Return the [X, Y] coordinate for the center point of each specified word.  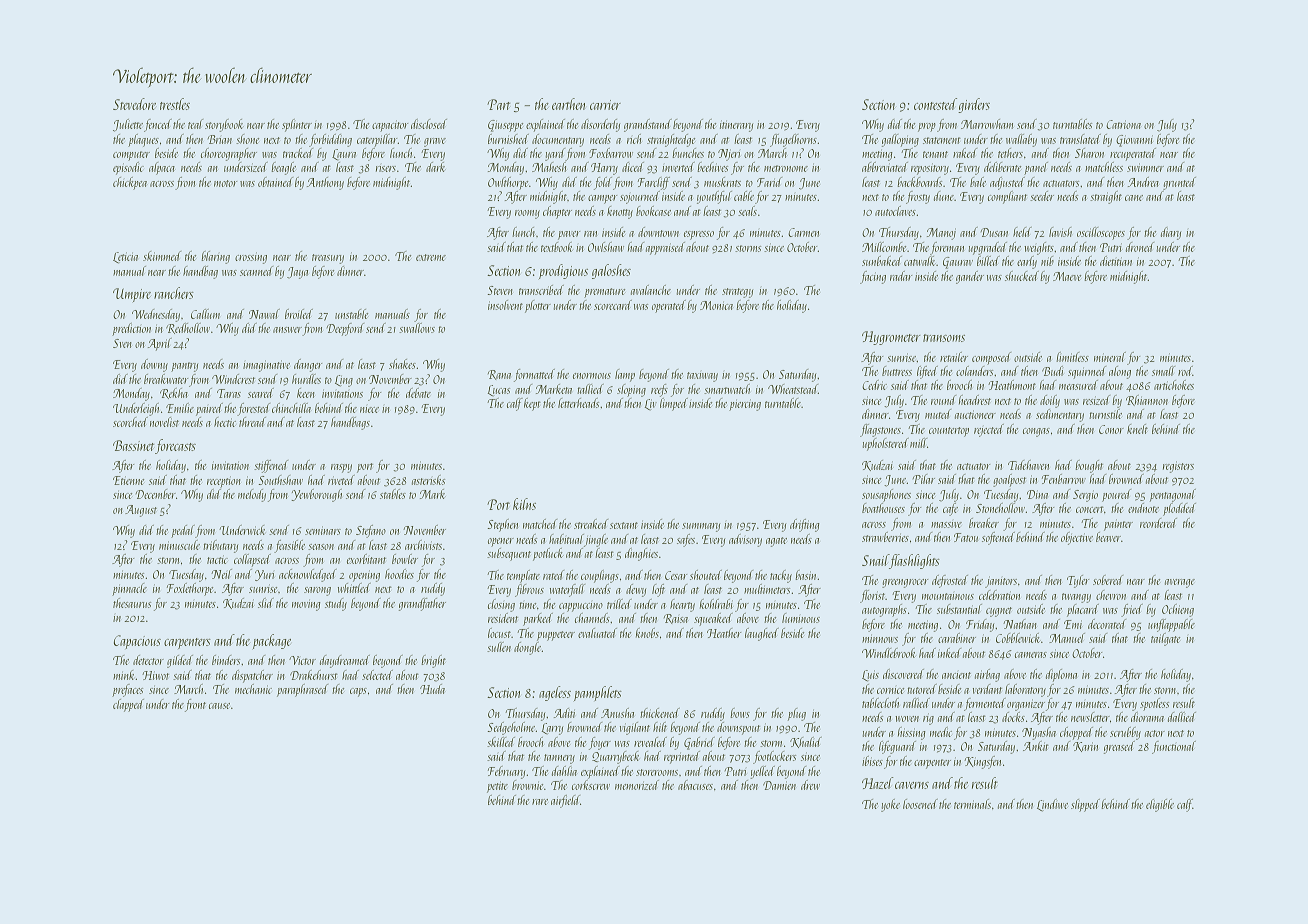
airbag [987, 675]
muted [938, 414]
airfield [565, 801]
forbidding [330, 140]
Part [498, 104]
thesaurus [132, 603]
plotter [538, 306]
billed [988, 261]
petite [497, 787]
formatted [534, 375]
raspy [341, 468]
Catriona [1123, 124]
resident [503, 618]
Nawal [264, 314]
